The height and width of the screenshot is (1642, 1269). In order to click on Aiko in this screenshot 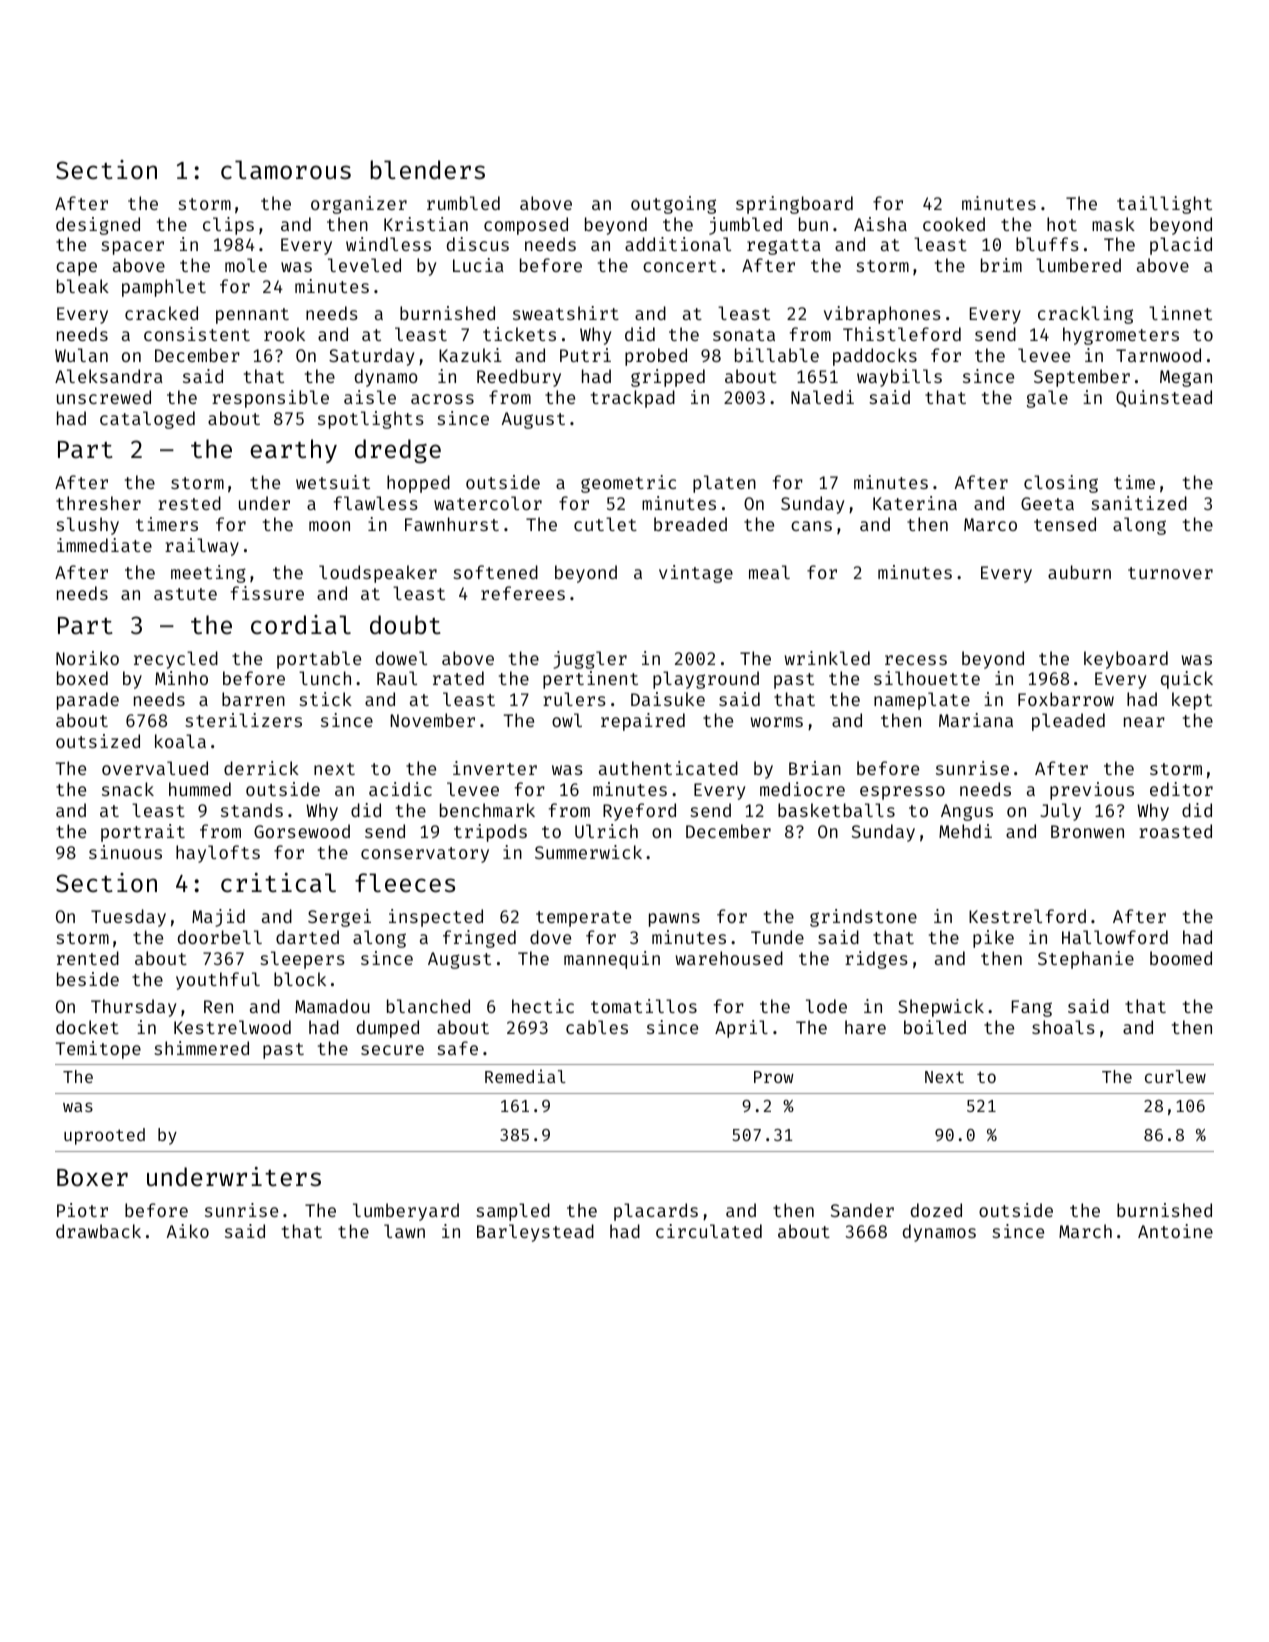, I will do `click(188, 1231)`.
